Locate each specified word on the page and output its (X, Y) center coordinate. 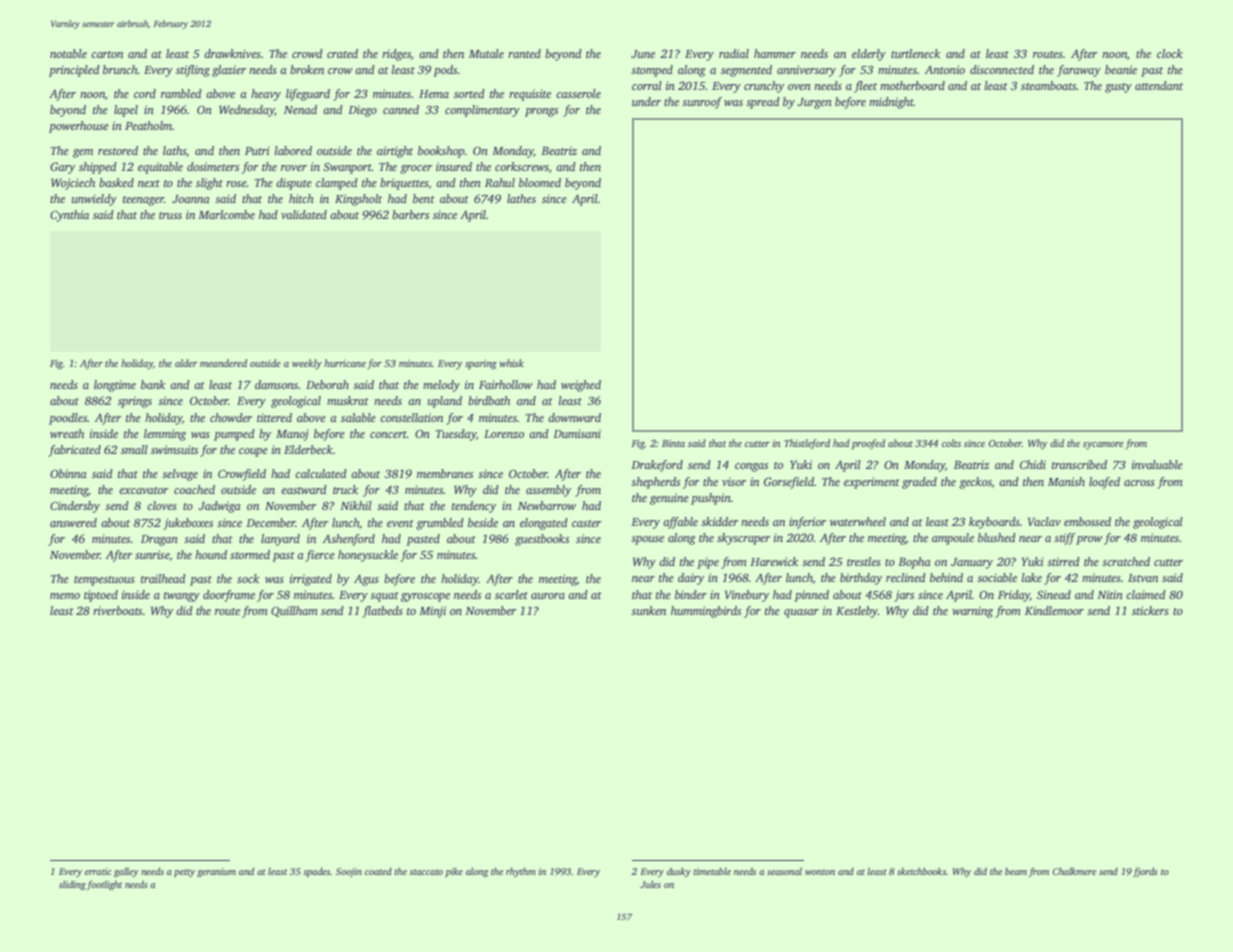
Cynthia (69, 216)
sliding (72, 885)
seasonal (784, 871)
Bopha (914, 563)
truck (345, 489)
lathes (521, 198)
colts (951, 443)
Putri (257, 150)
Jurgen (814, 103)
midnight (891, 103)
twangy (182, 597)
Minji (432, 612)
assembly (548, 491)
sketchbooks (921, 871)
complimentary (482, 111)
